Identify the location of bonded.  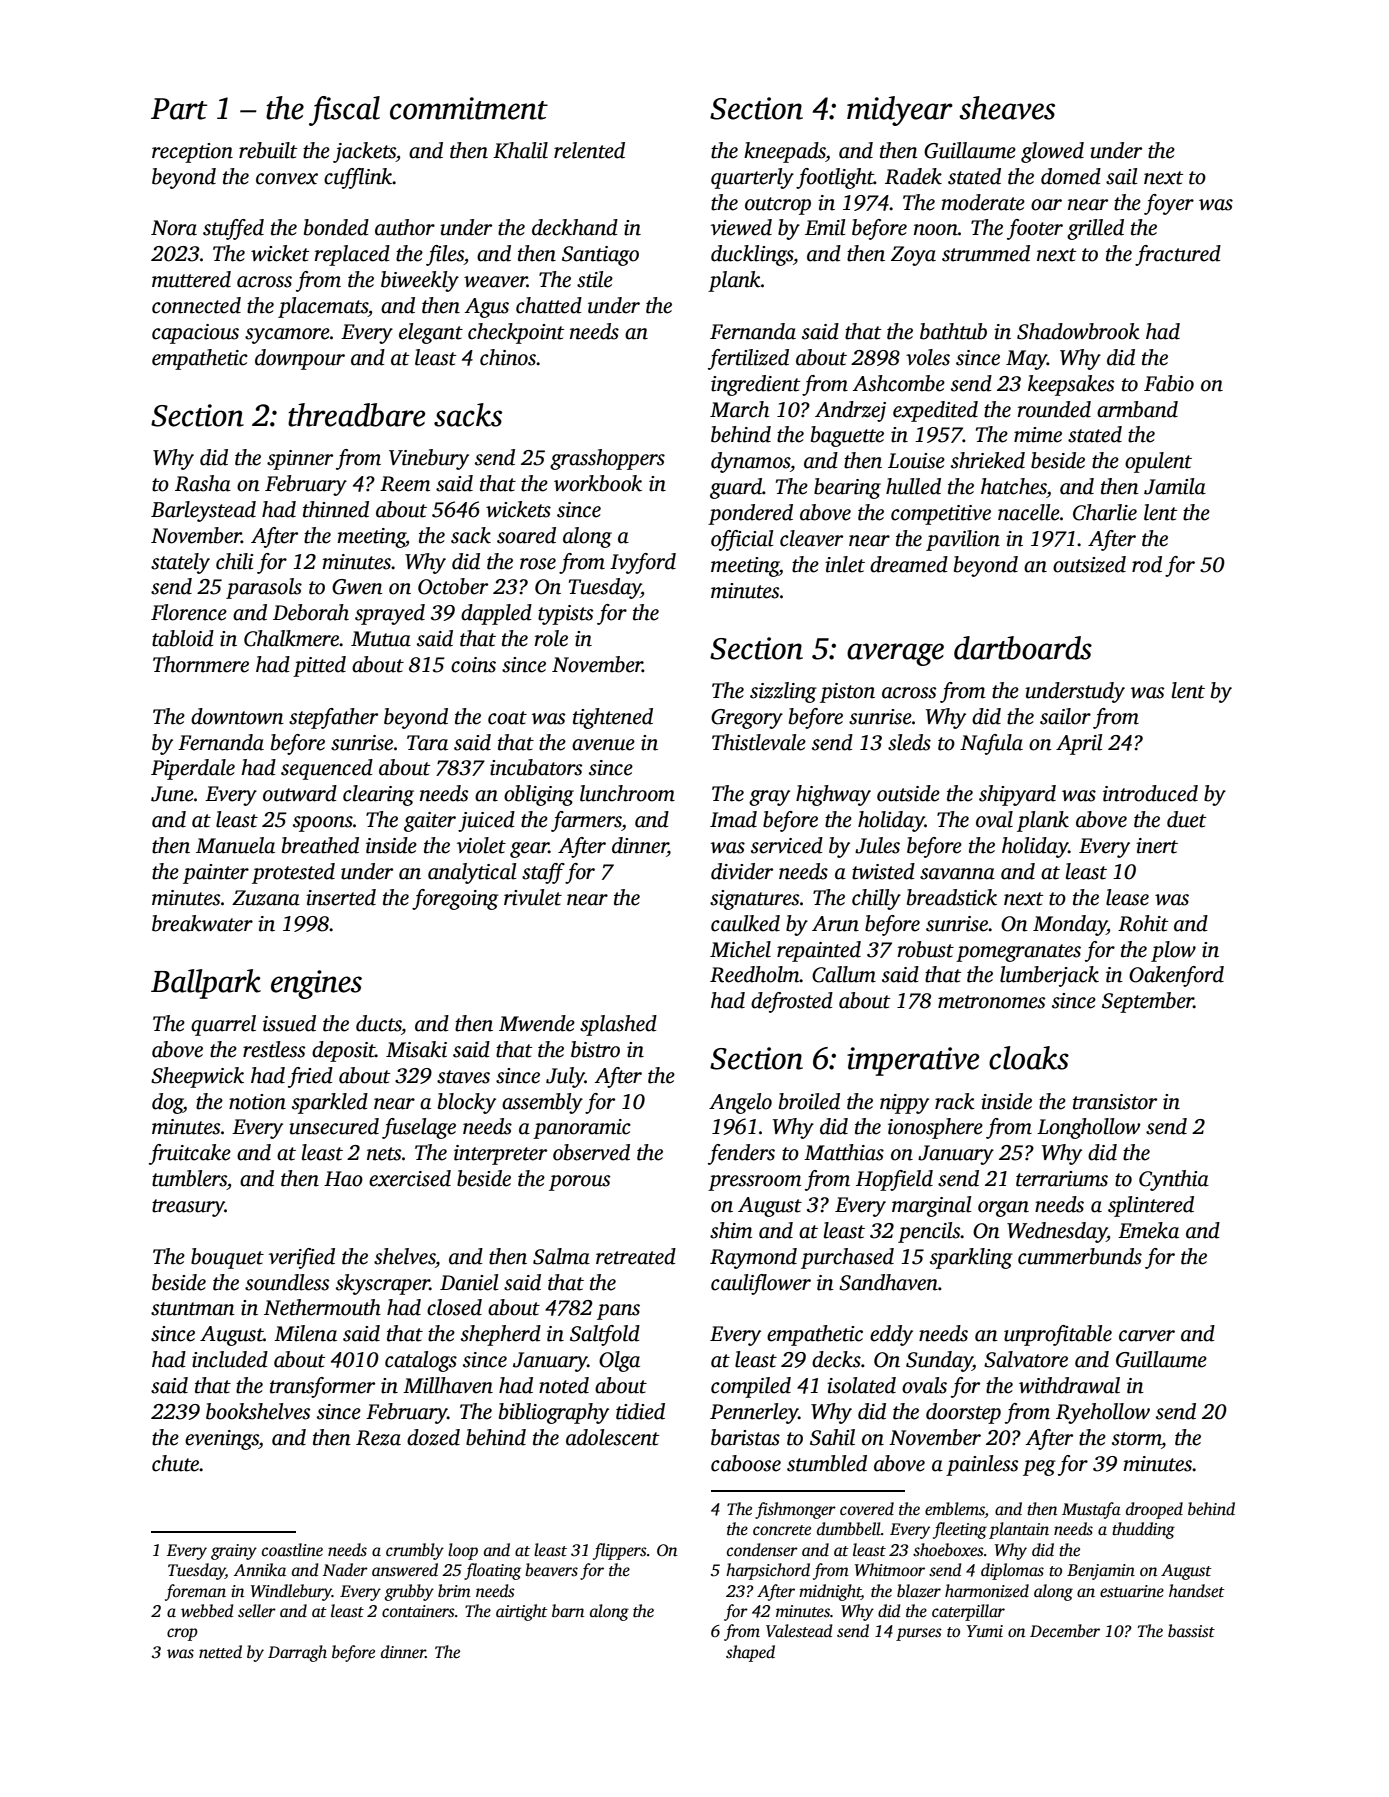
(336, 227).
